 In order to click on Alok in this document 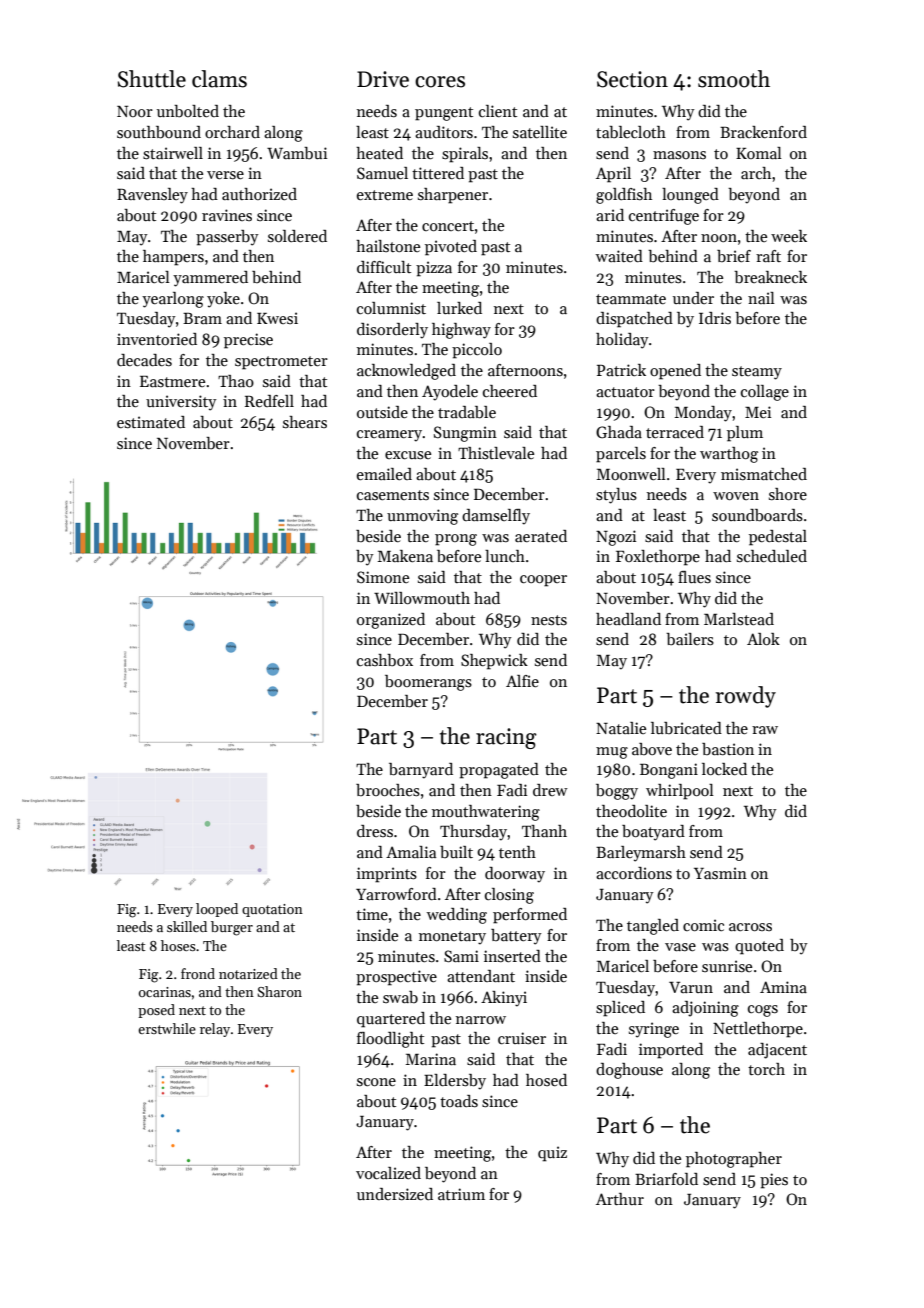, I will do `click(763, 639)`.
